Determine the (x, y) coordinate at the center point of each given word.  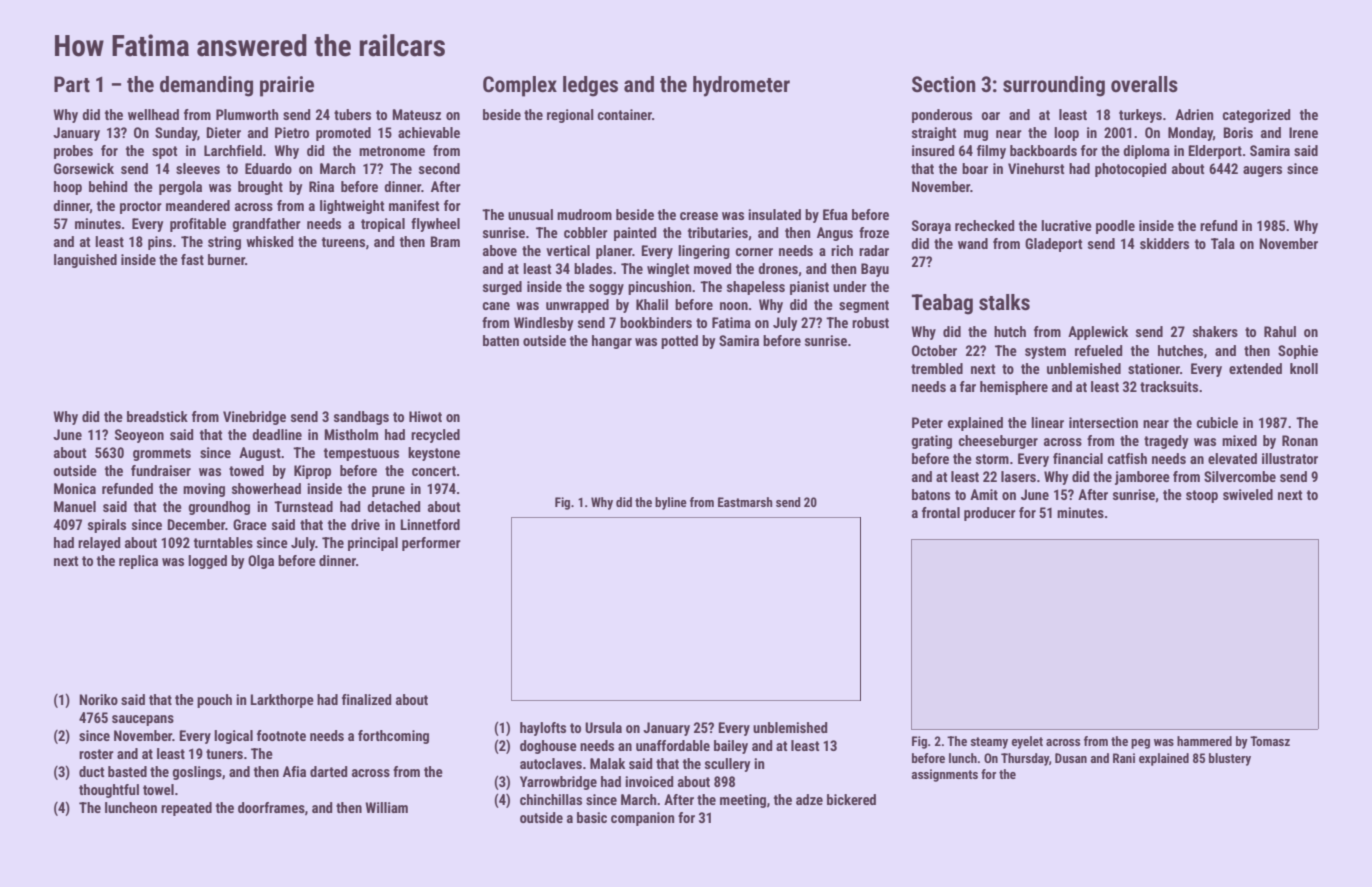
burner (226, 259)
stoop (1202, 496)
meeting (743, 801)
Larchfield (233, 150)
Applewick (1098, 333)
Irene (1303, 132)
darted (328, 771)
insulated (774, 214)
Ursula (603, 727)
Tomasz (1270, 741)
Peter (927, 422)
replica (138, 562)
